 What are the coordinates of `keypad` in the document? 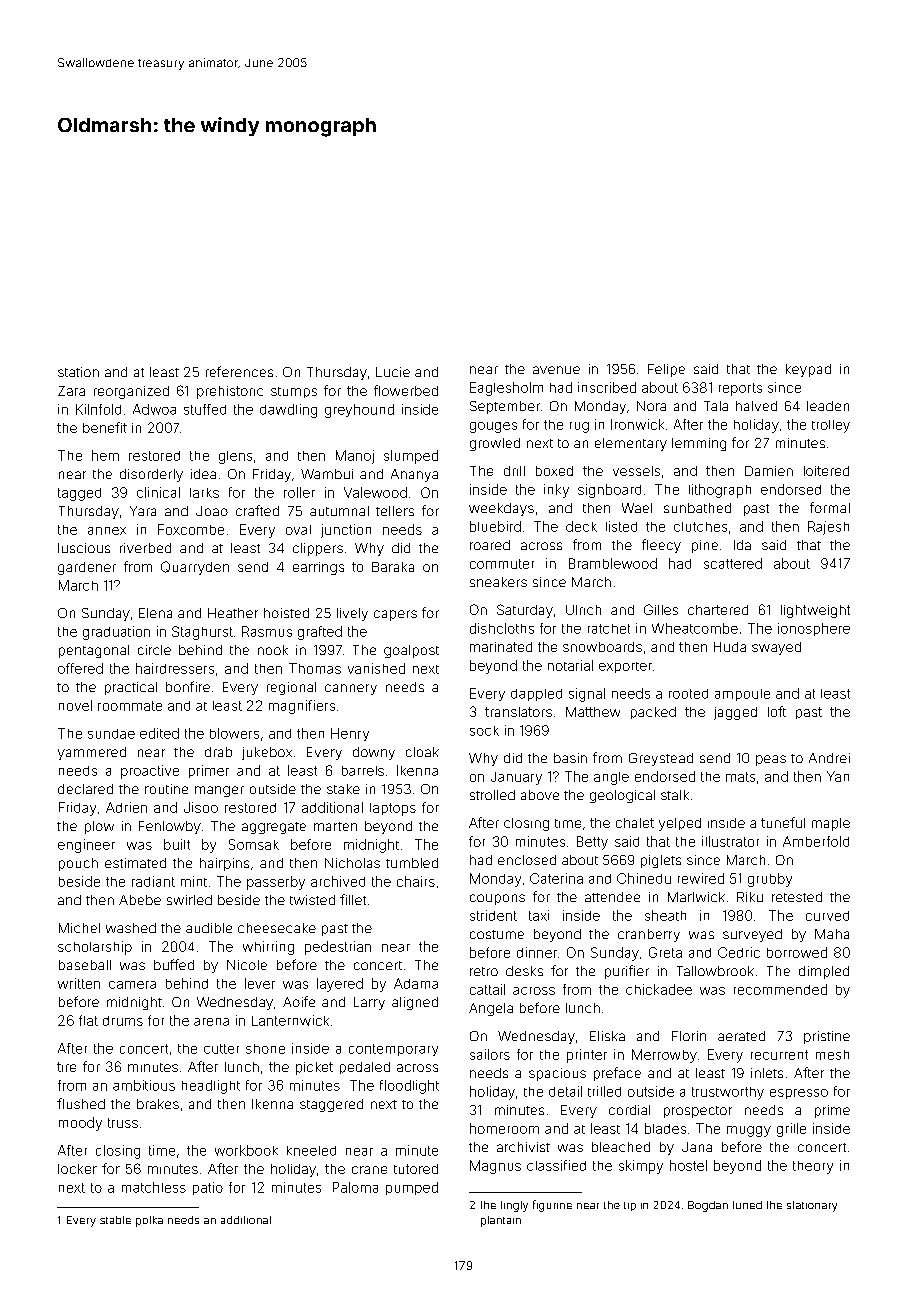 It's located at (808, 370).
